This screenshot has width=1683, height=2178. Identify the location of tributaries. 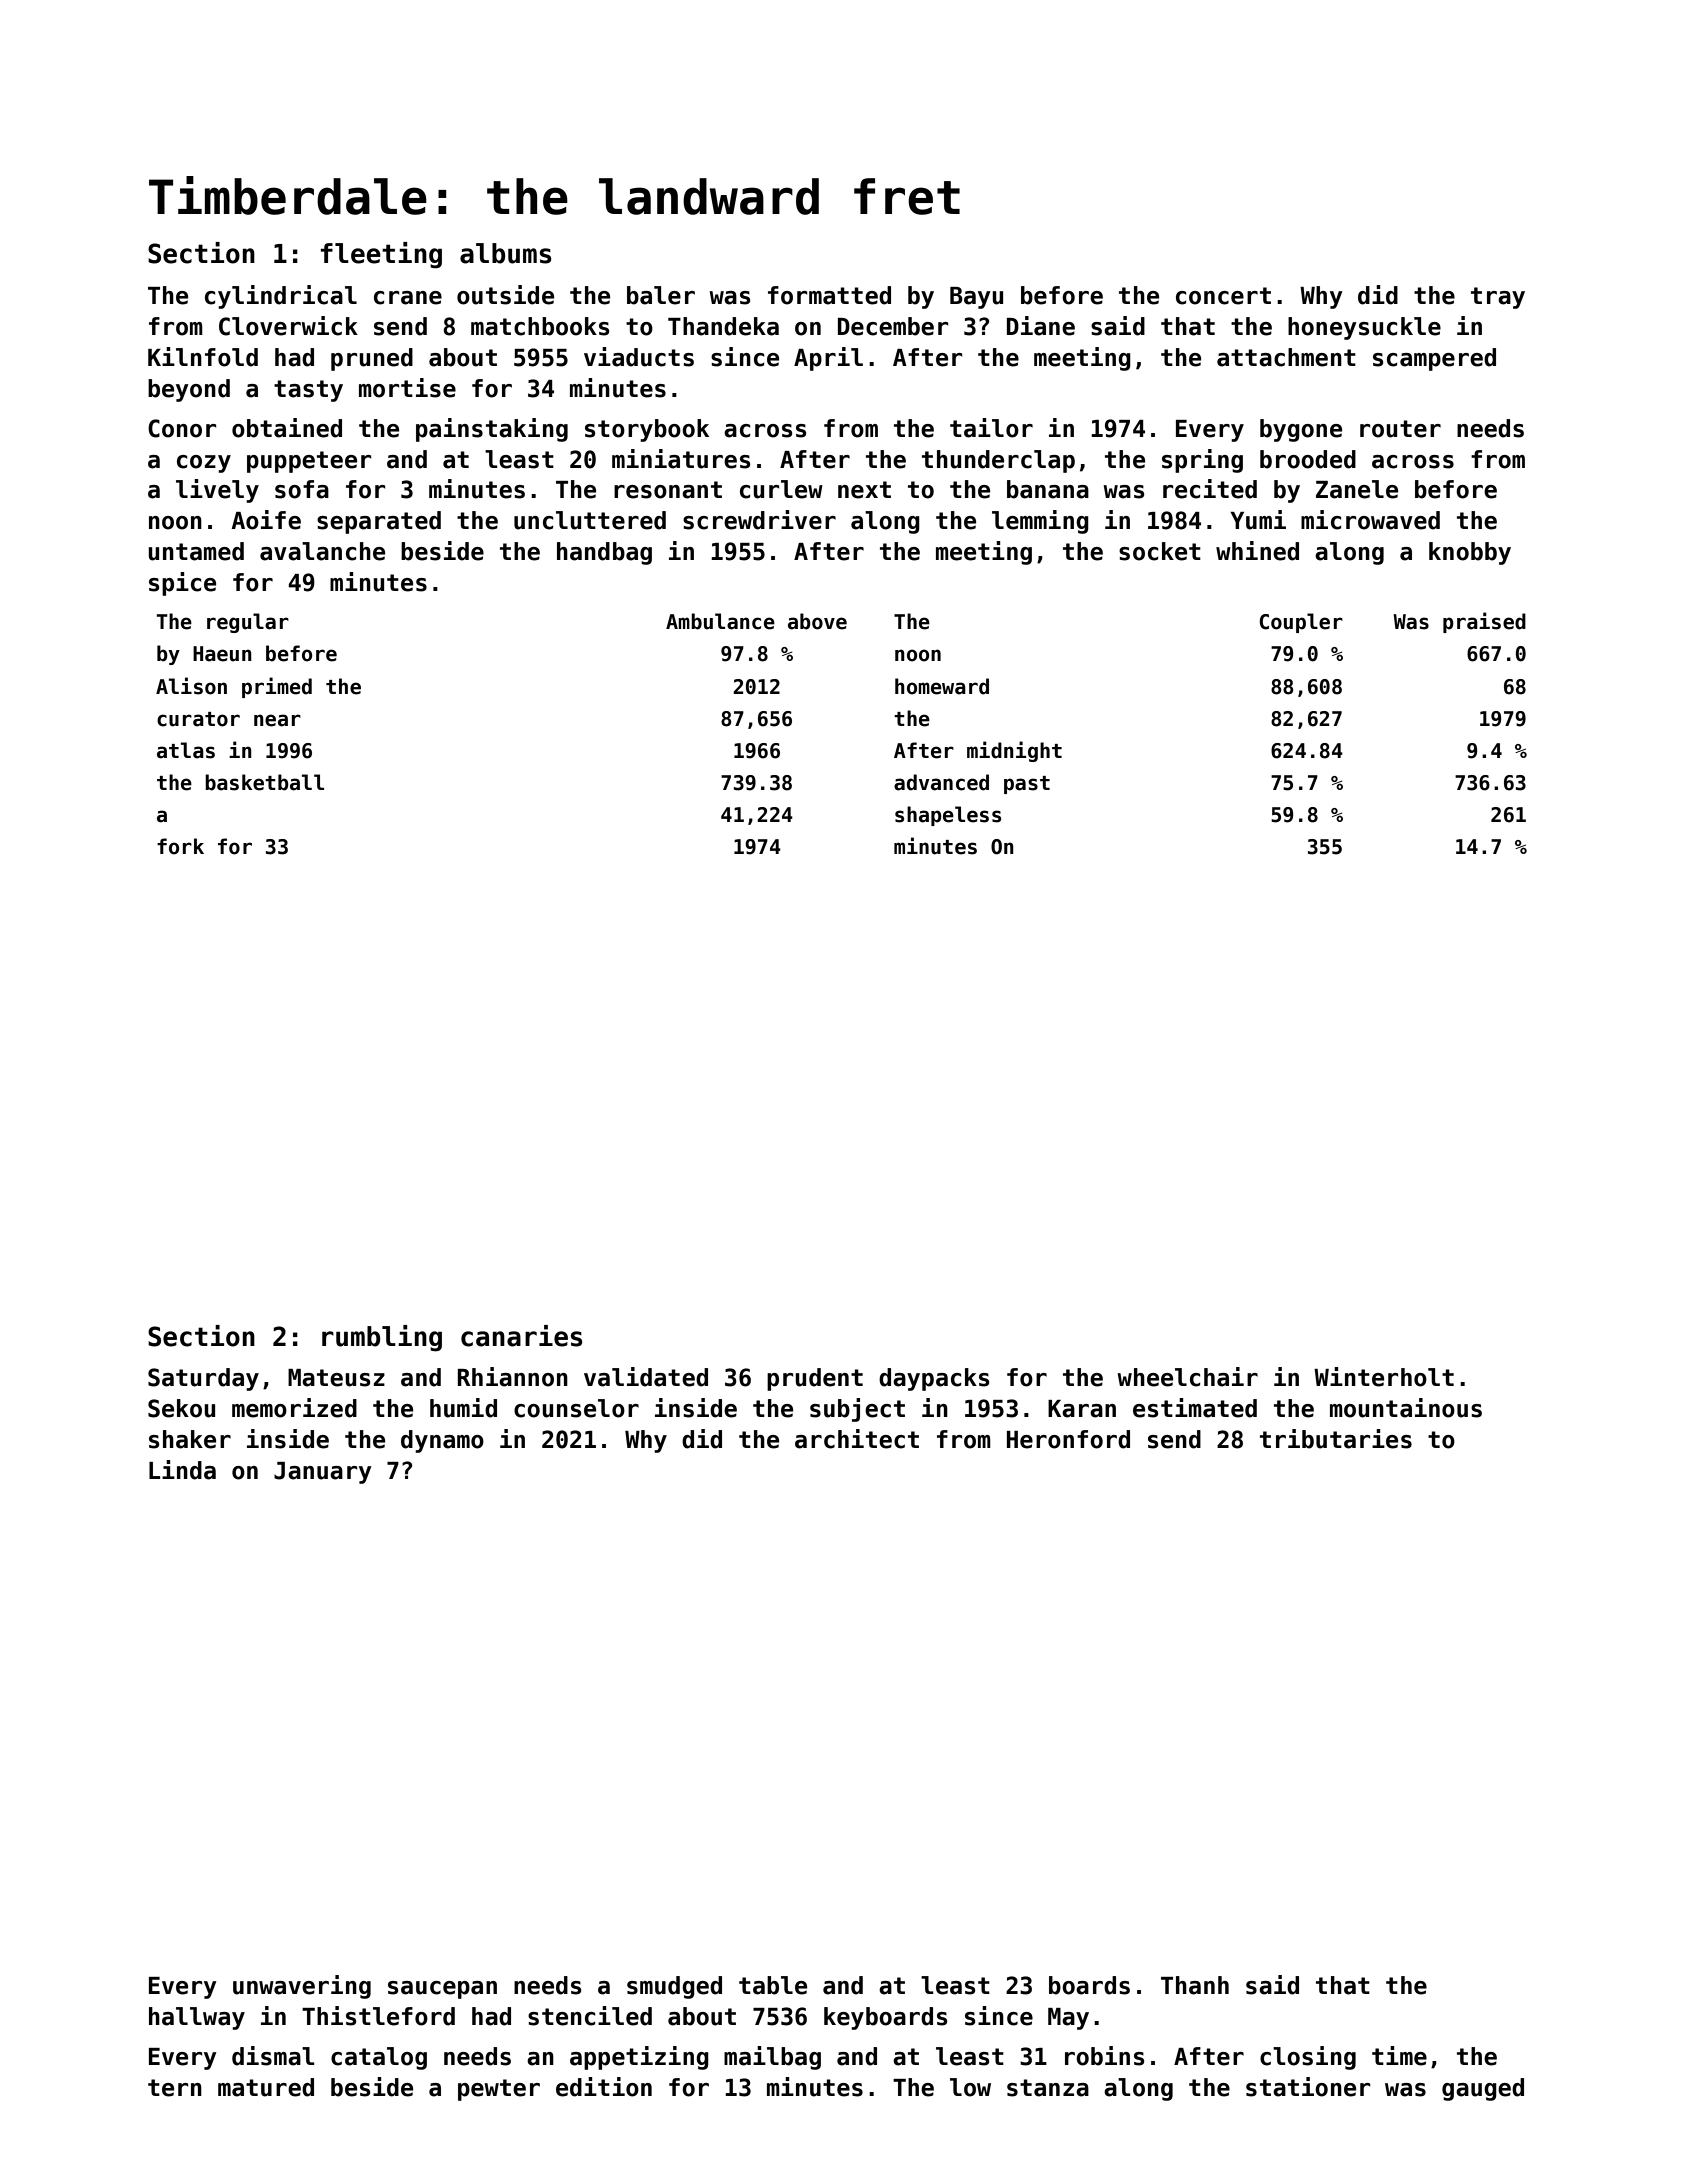
(1336, 1439).
